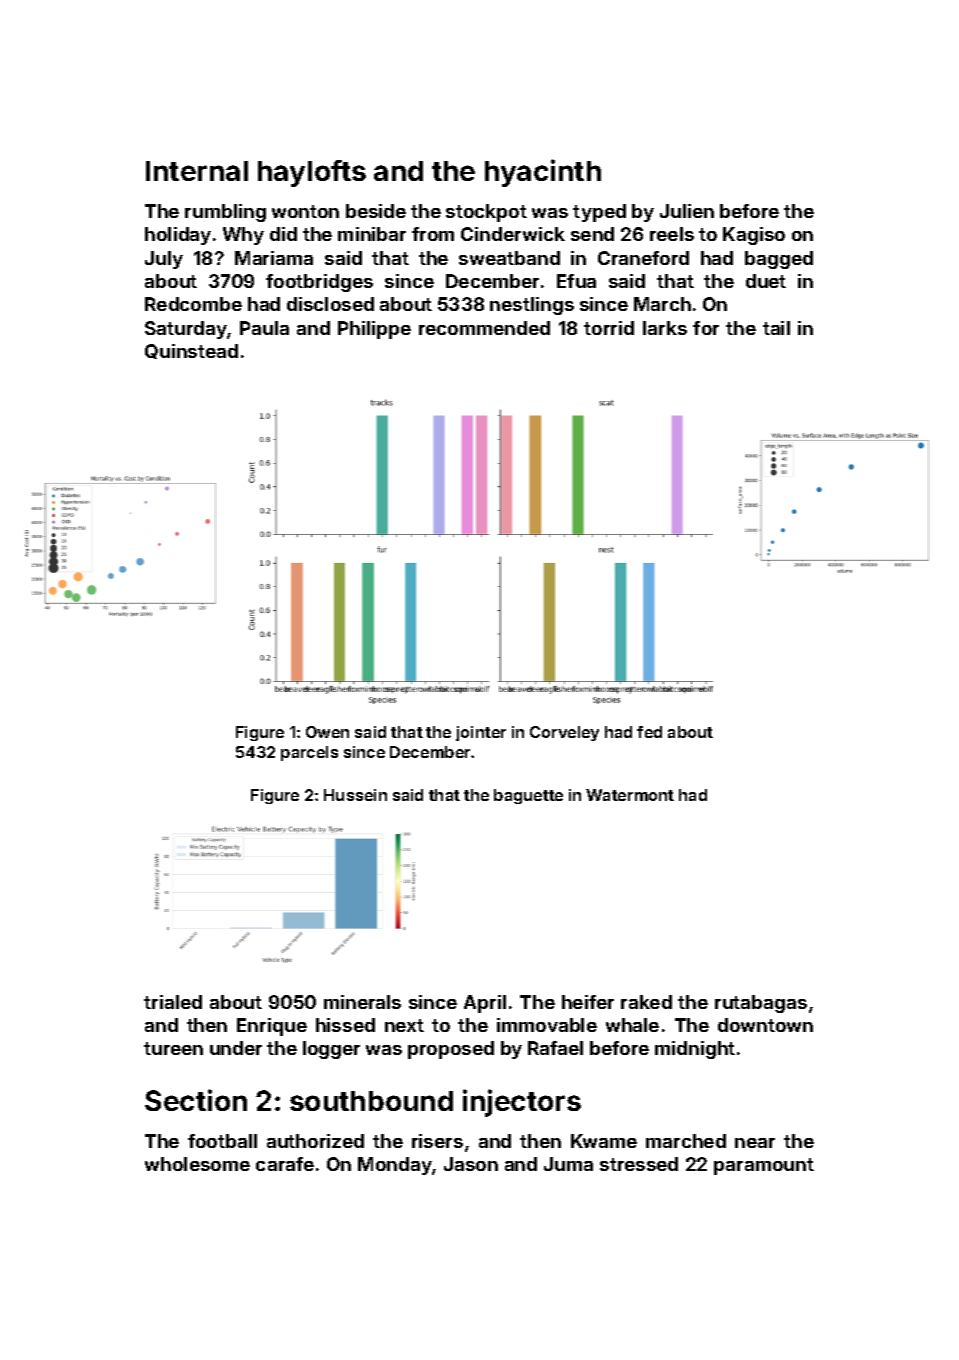  What do you see at coordinates (630, 795) in the document?
I see `Watermont` at bounding box center [630, 795].
